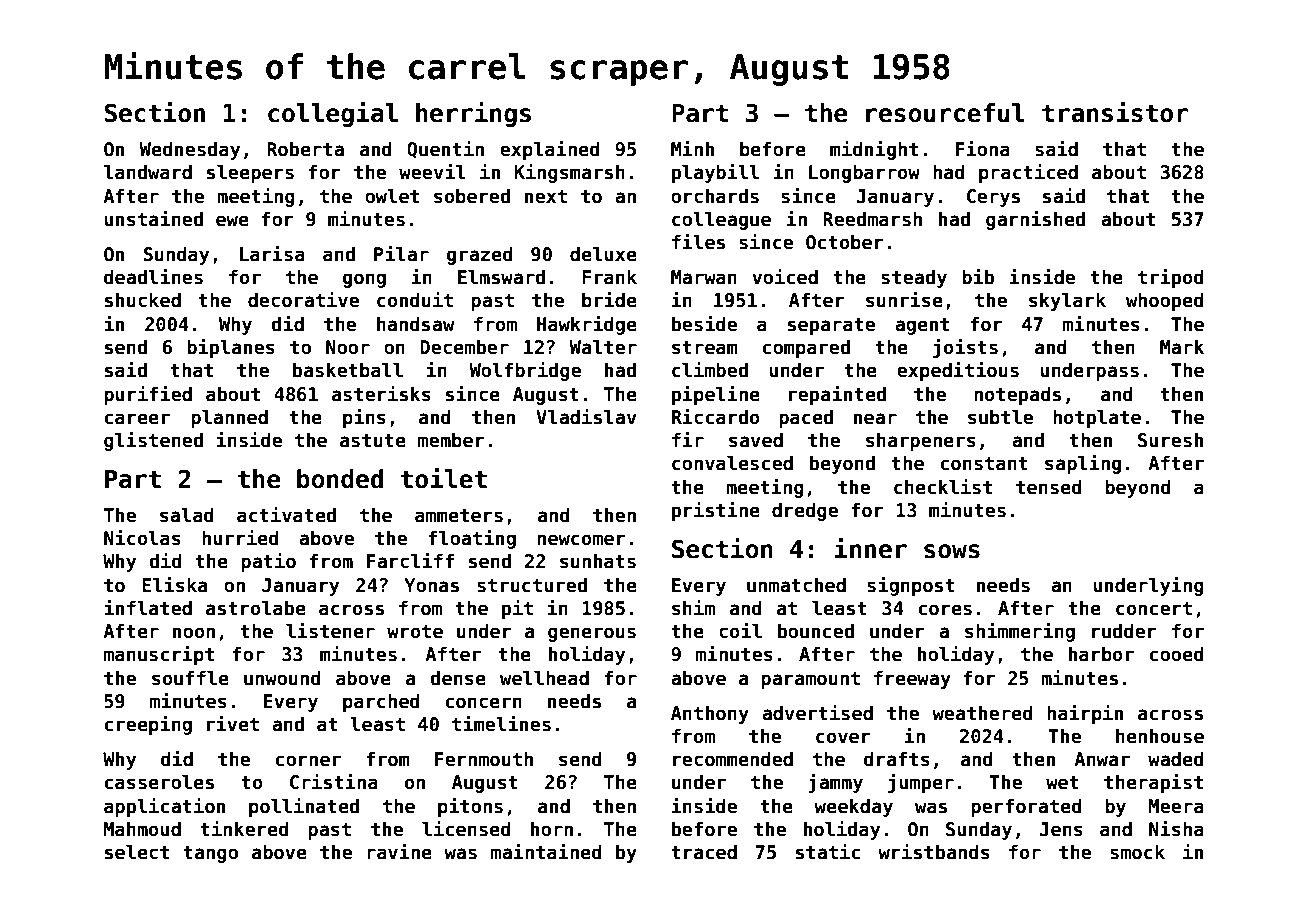 This page has height=924, width=1308. Describe the element at coordinates (586, 417) in the page. I see `Vladislav` at that location.
